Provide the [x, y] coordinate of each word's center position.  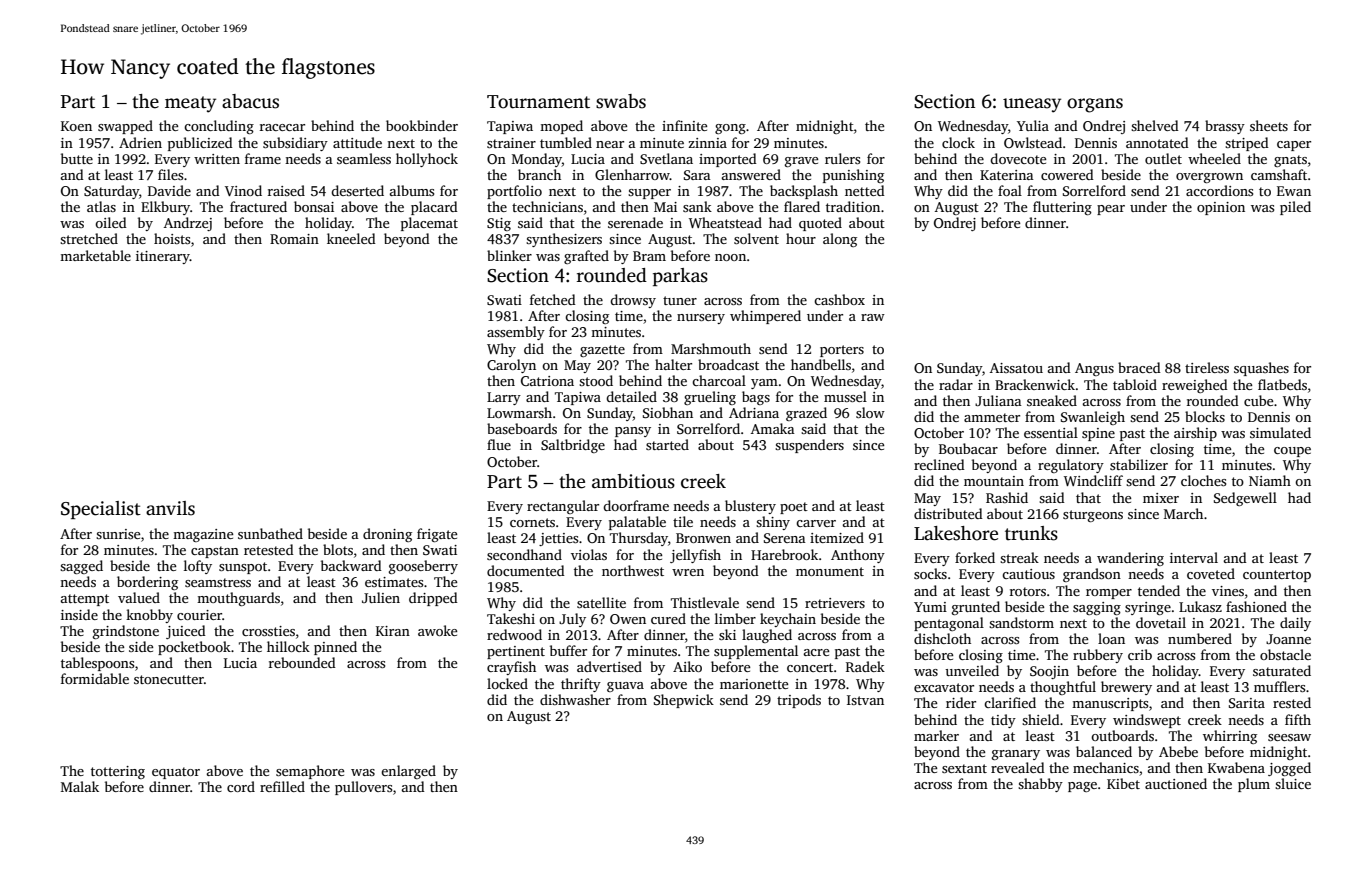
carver [816, 523]
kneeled [351, 238]
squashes [1261, 369]
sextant [964, 768]
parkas [680, 277]
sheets [1269, 125]
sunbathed [270, 533]
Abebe [1178, 751]
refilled [282, 786]
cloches [1203, 480]
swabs [621, 101]
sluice [1293, 783]
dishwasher [575, 699]
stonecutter [169, 679]
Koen [76, 126]
